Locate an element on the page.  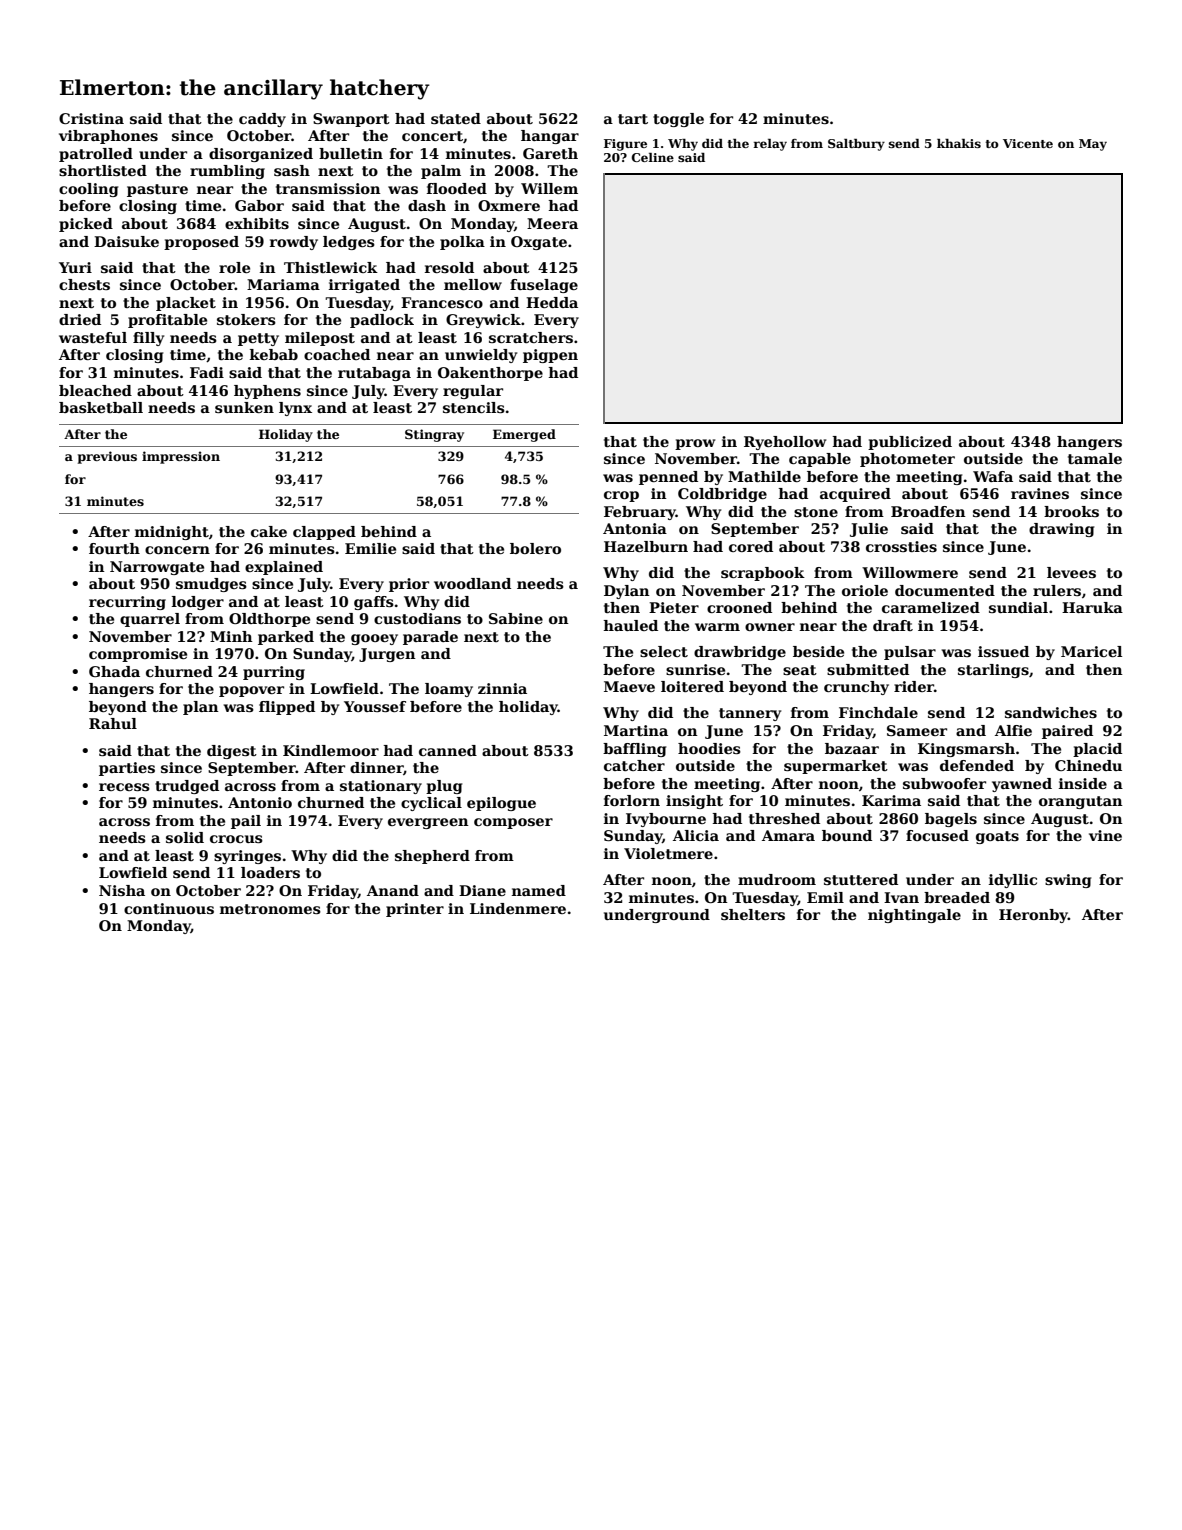
digest is located at coordinates (232, 752).
